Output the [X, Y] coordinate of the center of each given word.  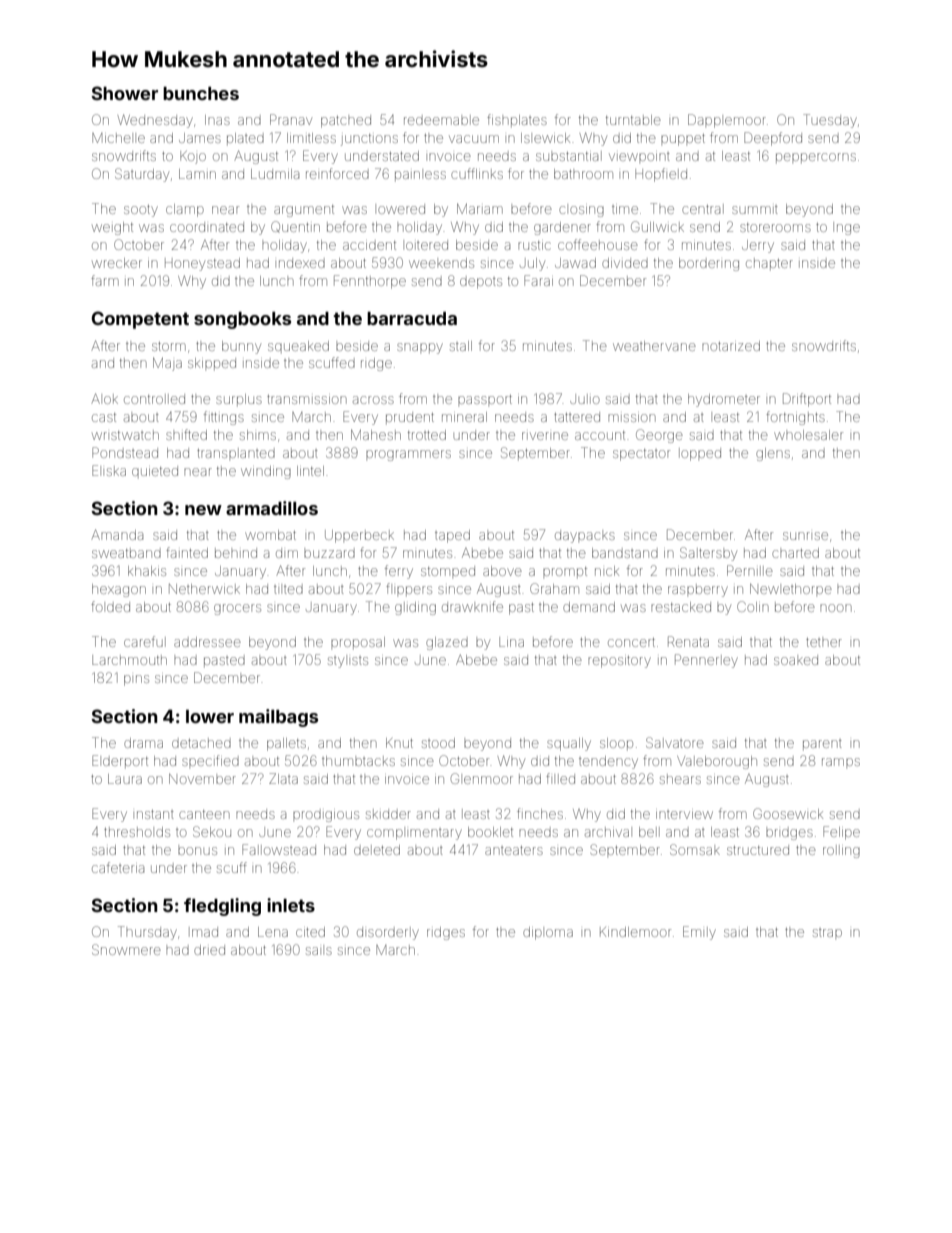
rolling [841, 851]
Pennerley [706, 661]
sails [319, 951]
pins [136, 680]
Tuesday [830, 121]
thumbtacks [358, 761]
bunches [201, 93]
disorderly [388, 933]
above [502, 571]
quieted [155, 471]
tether [824, 642]
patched [346, 121]
